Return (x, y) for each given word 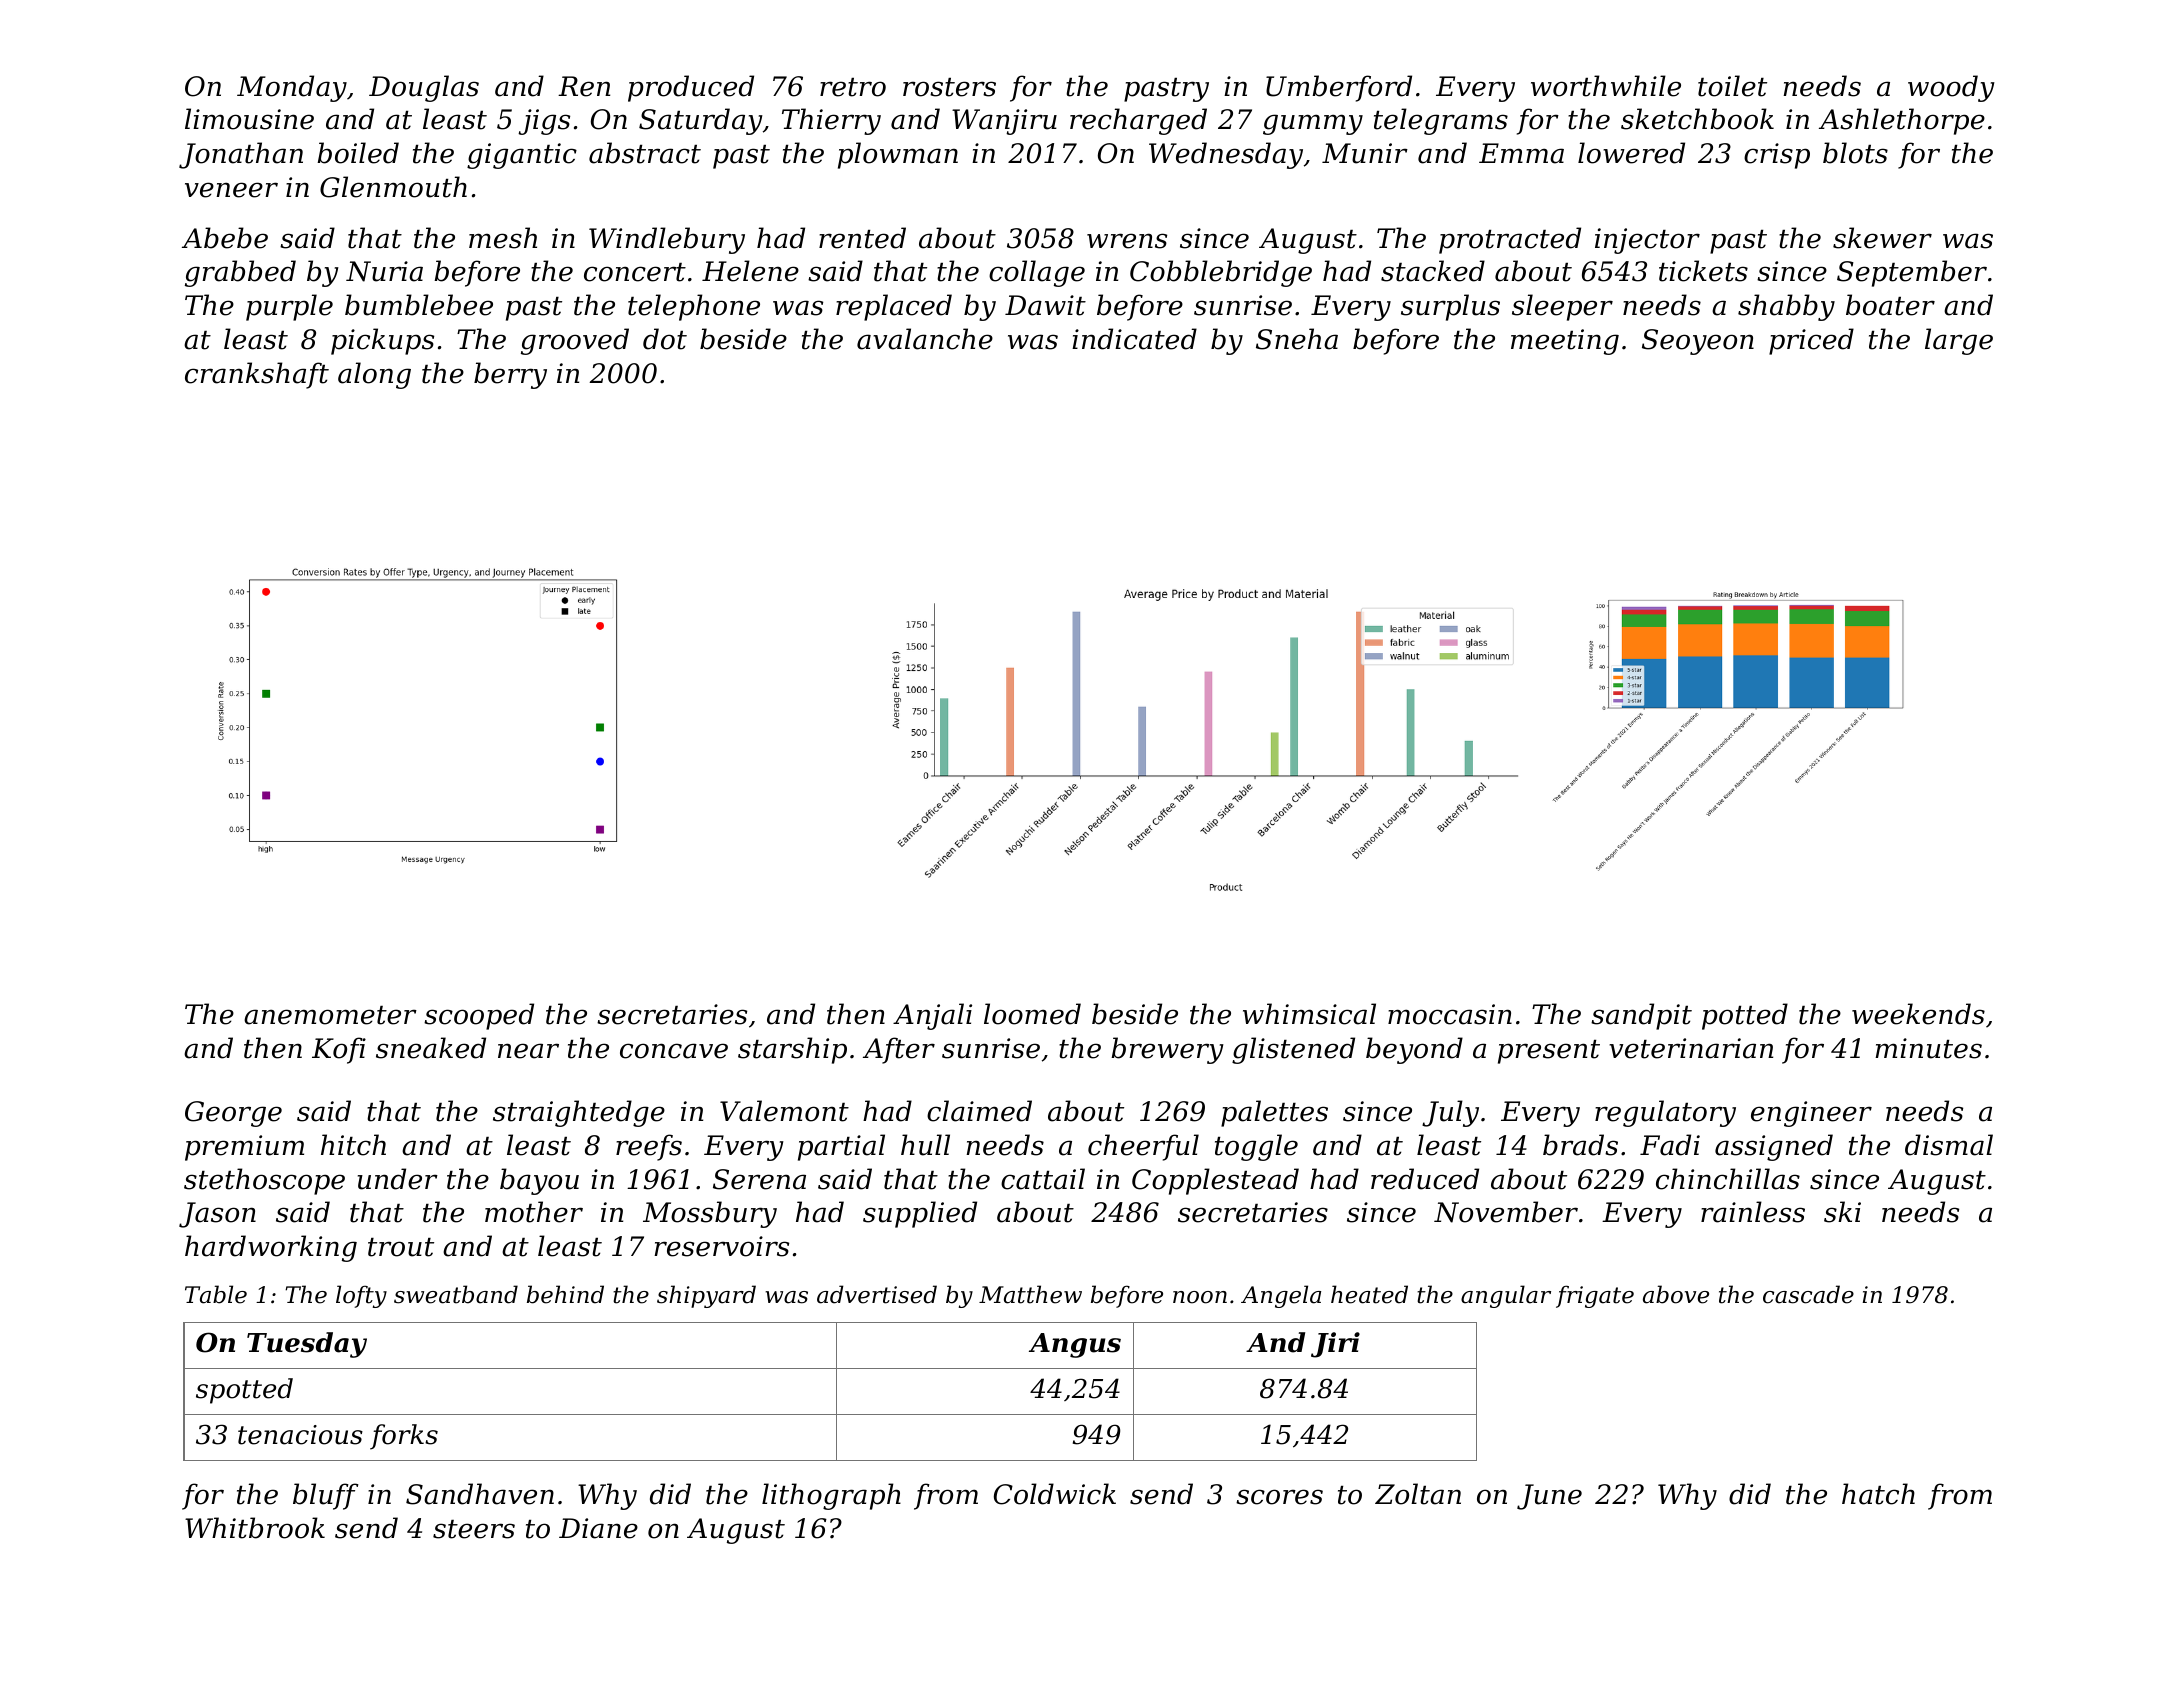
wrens (1127, 241)
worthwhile (1606, 86)
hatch (1878, 1494)
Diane (598, 1528)
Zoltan (1418, 1494)
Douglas (424, 88)
